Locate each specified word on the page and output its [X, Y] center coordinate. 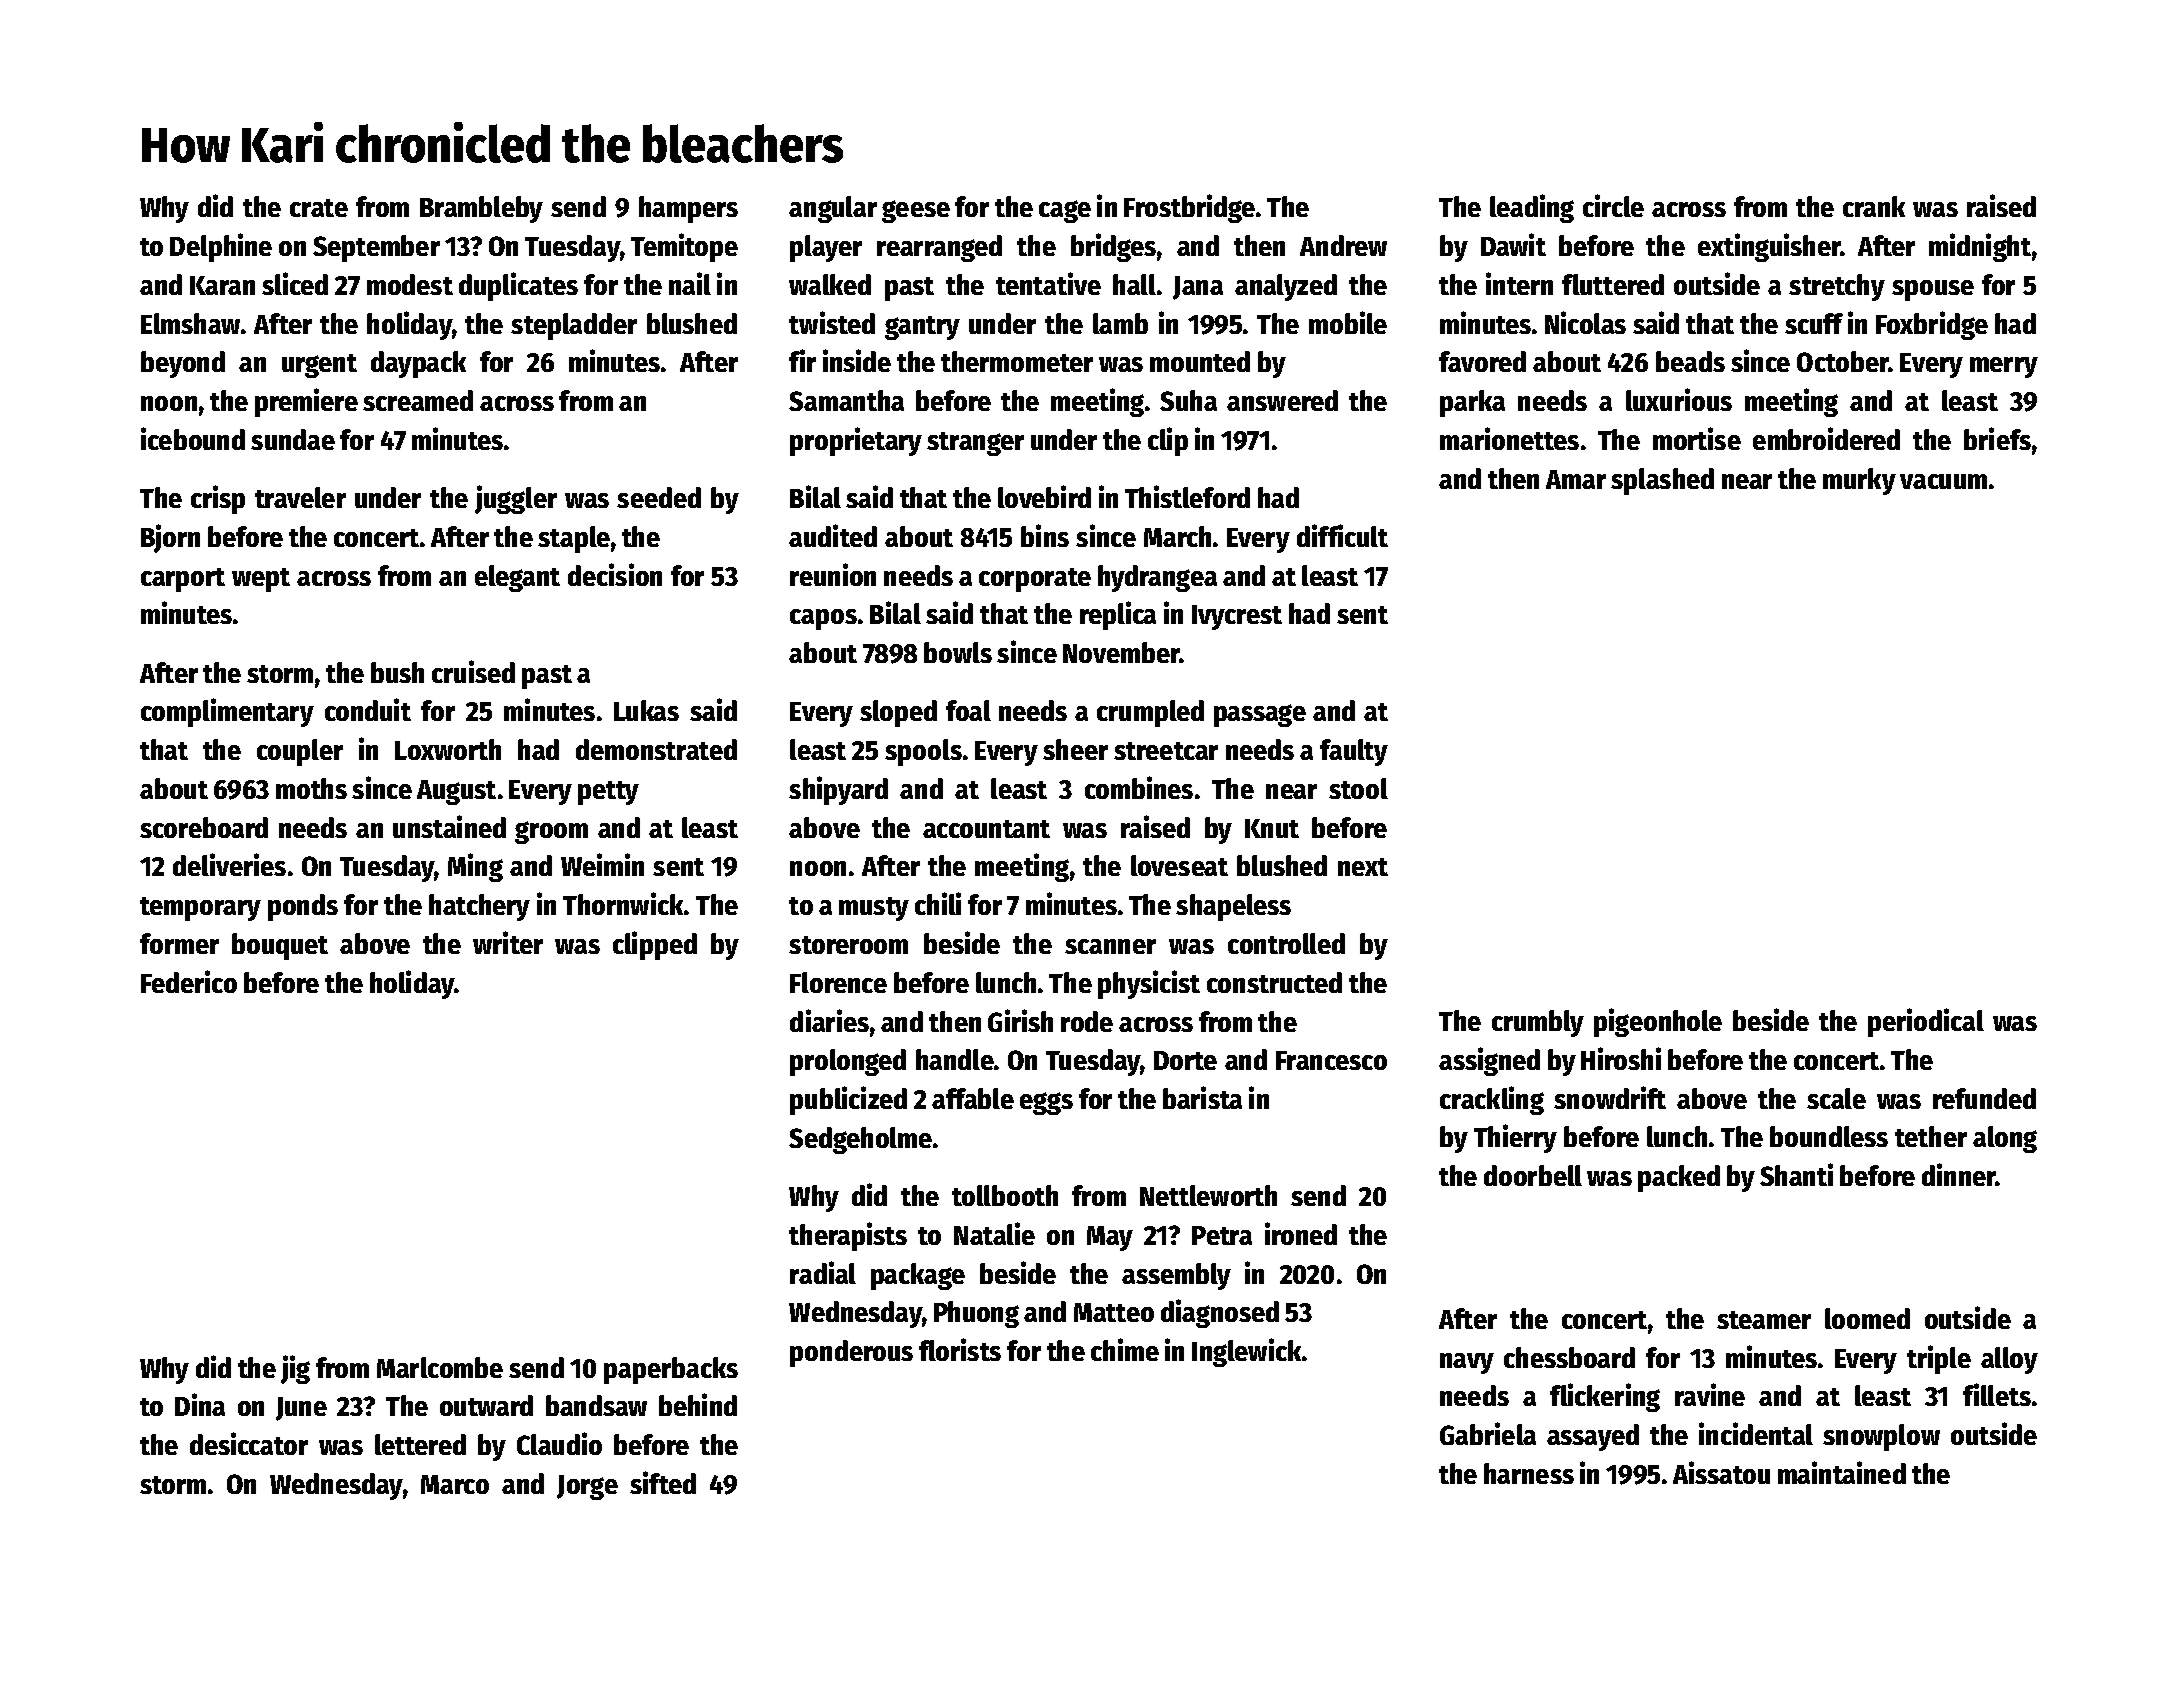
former [179, 943]
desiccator [249, 1443]
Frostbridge [1189, 208]
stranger [975, 444]
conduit [368, 709]
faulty [1354, 752]
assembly [1176, 1276]
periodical [1926, 1022]
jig [295, 1369]
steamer [1764, 1320]
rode [1087, 1021]
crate [319, 208]
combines [1139, 787]
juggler [516, 499]
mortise [1697, 438]
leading [1532, 208]
